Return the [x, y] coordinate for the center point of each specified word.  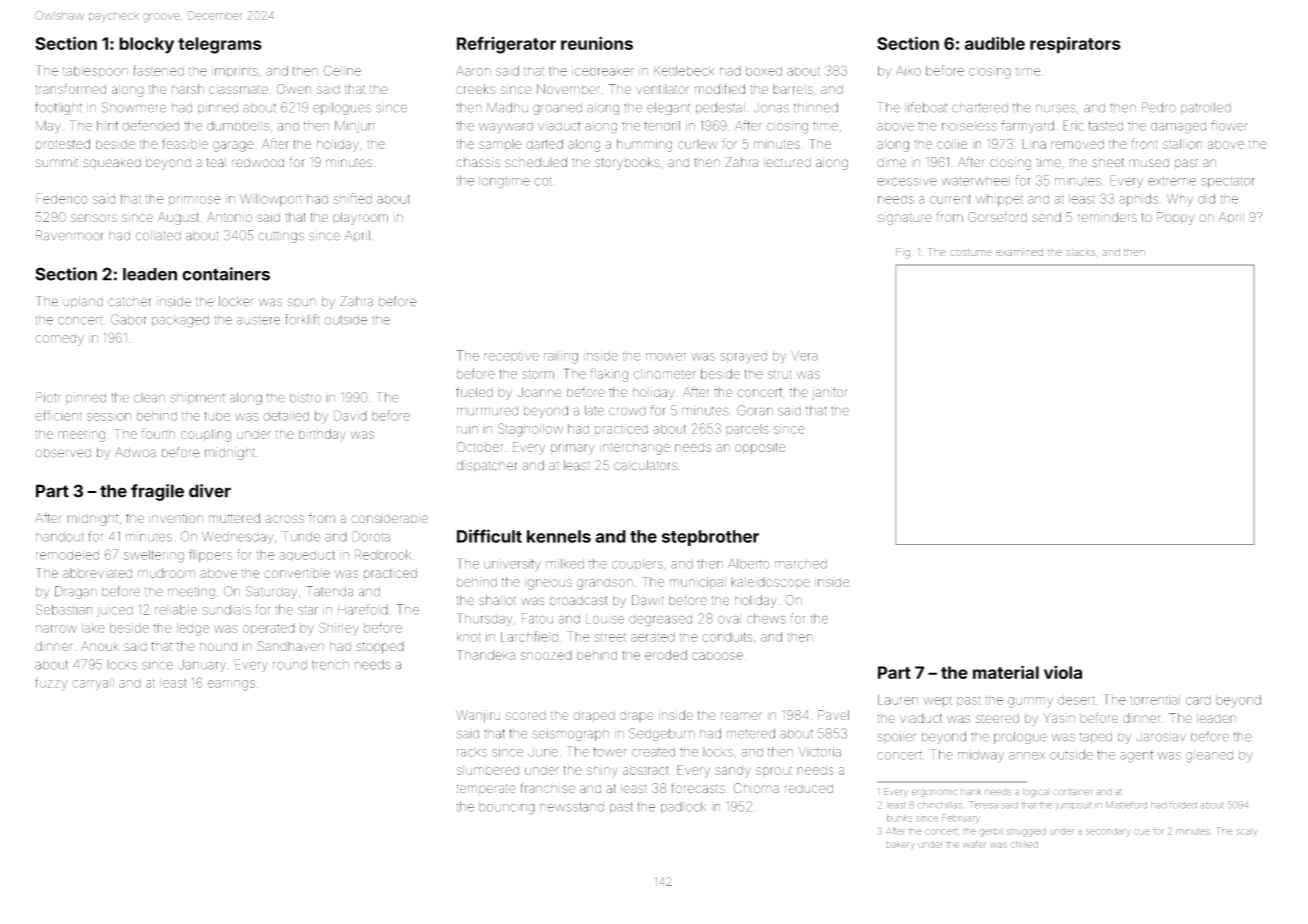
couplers [637, 565]
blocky [146, 45]
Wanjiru [478, 716]
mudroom [166, 573]
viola [1063, 672]
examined [1019, 252]
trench [330, 665]
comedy [59, 339]
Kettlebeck [684, 71]
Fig [903, 253]
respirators [1075, 45]
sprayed [743, 357]
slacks [1081, 252]
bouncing [507, 808]
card [1198, 700]
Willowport [271, 200]
